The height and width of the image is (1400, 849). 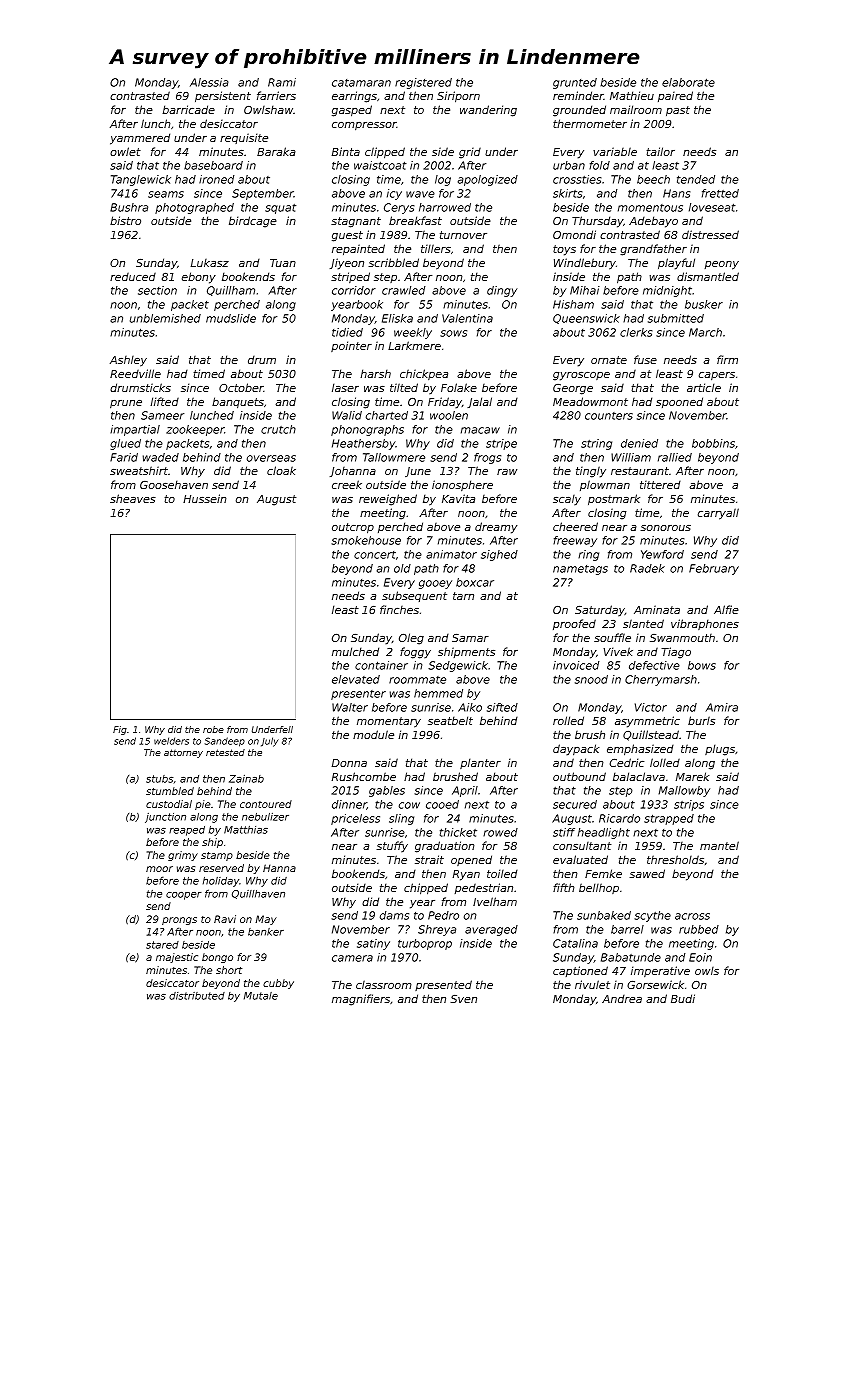 What do you see at coordinates (399, 609) in the image?
I see `finches` at bounding box center [399, 609].
